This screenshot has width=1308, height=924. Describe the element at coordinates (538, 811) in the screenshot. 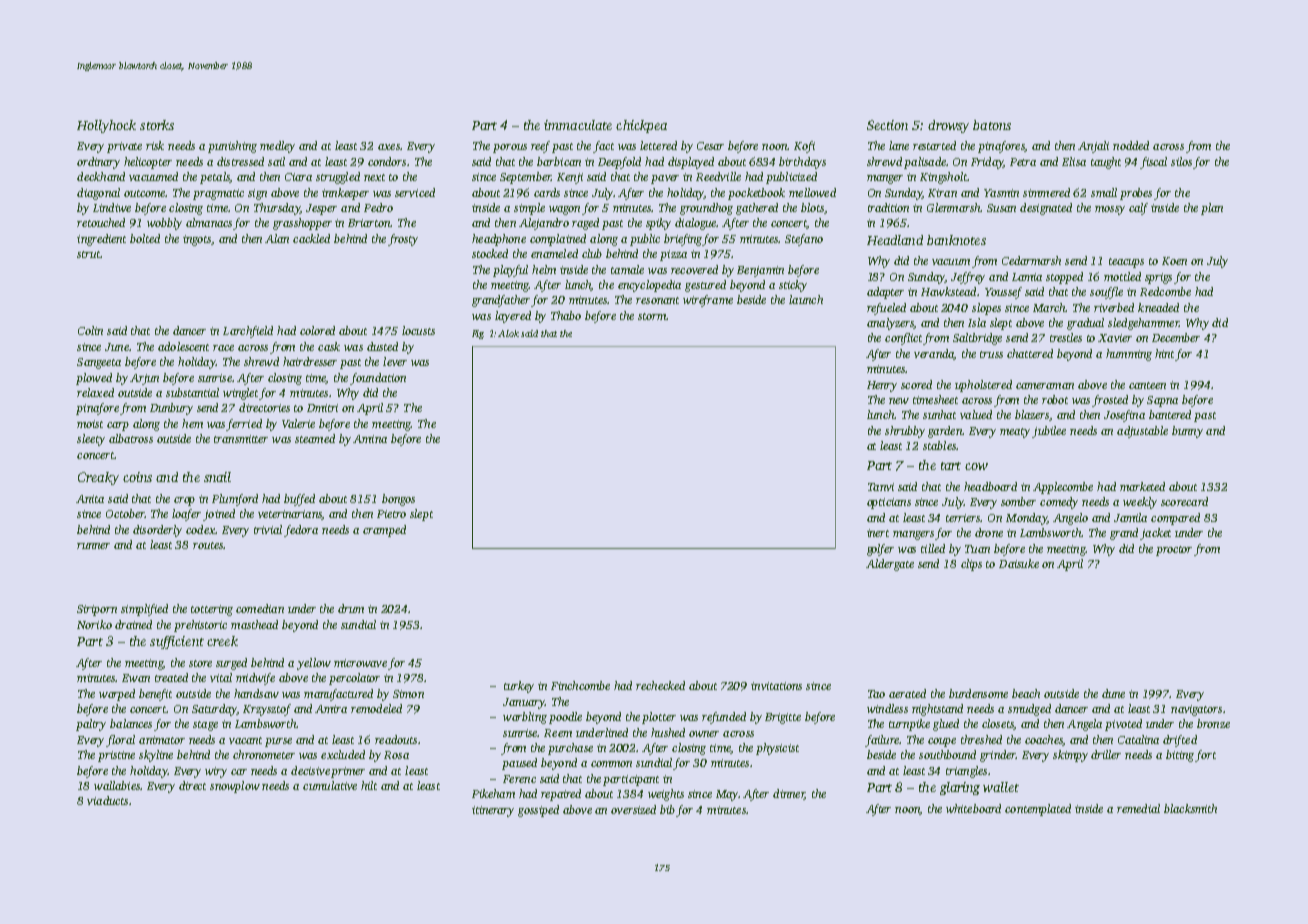

I see `gossiped` at that location.
